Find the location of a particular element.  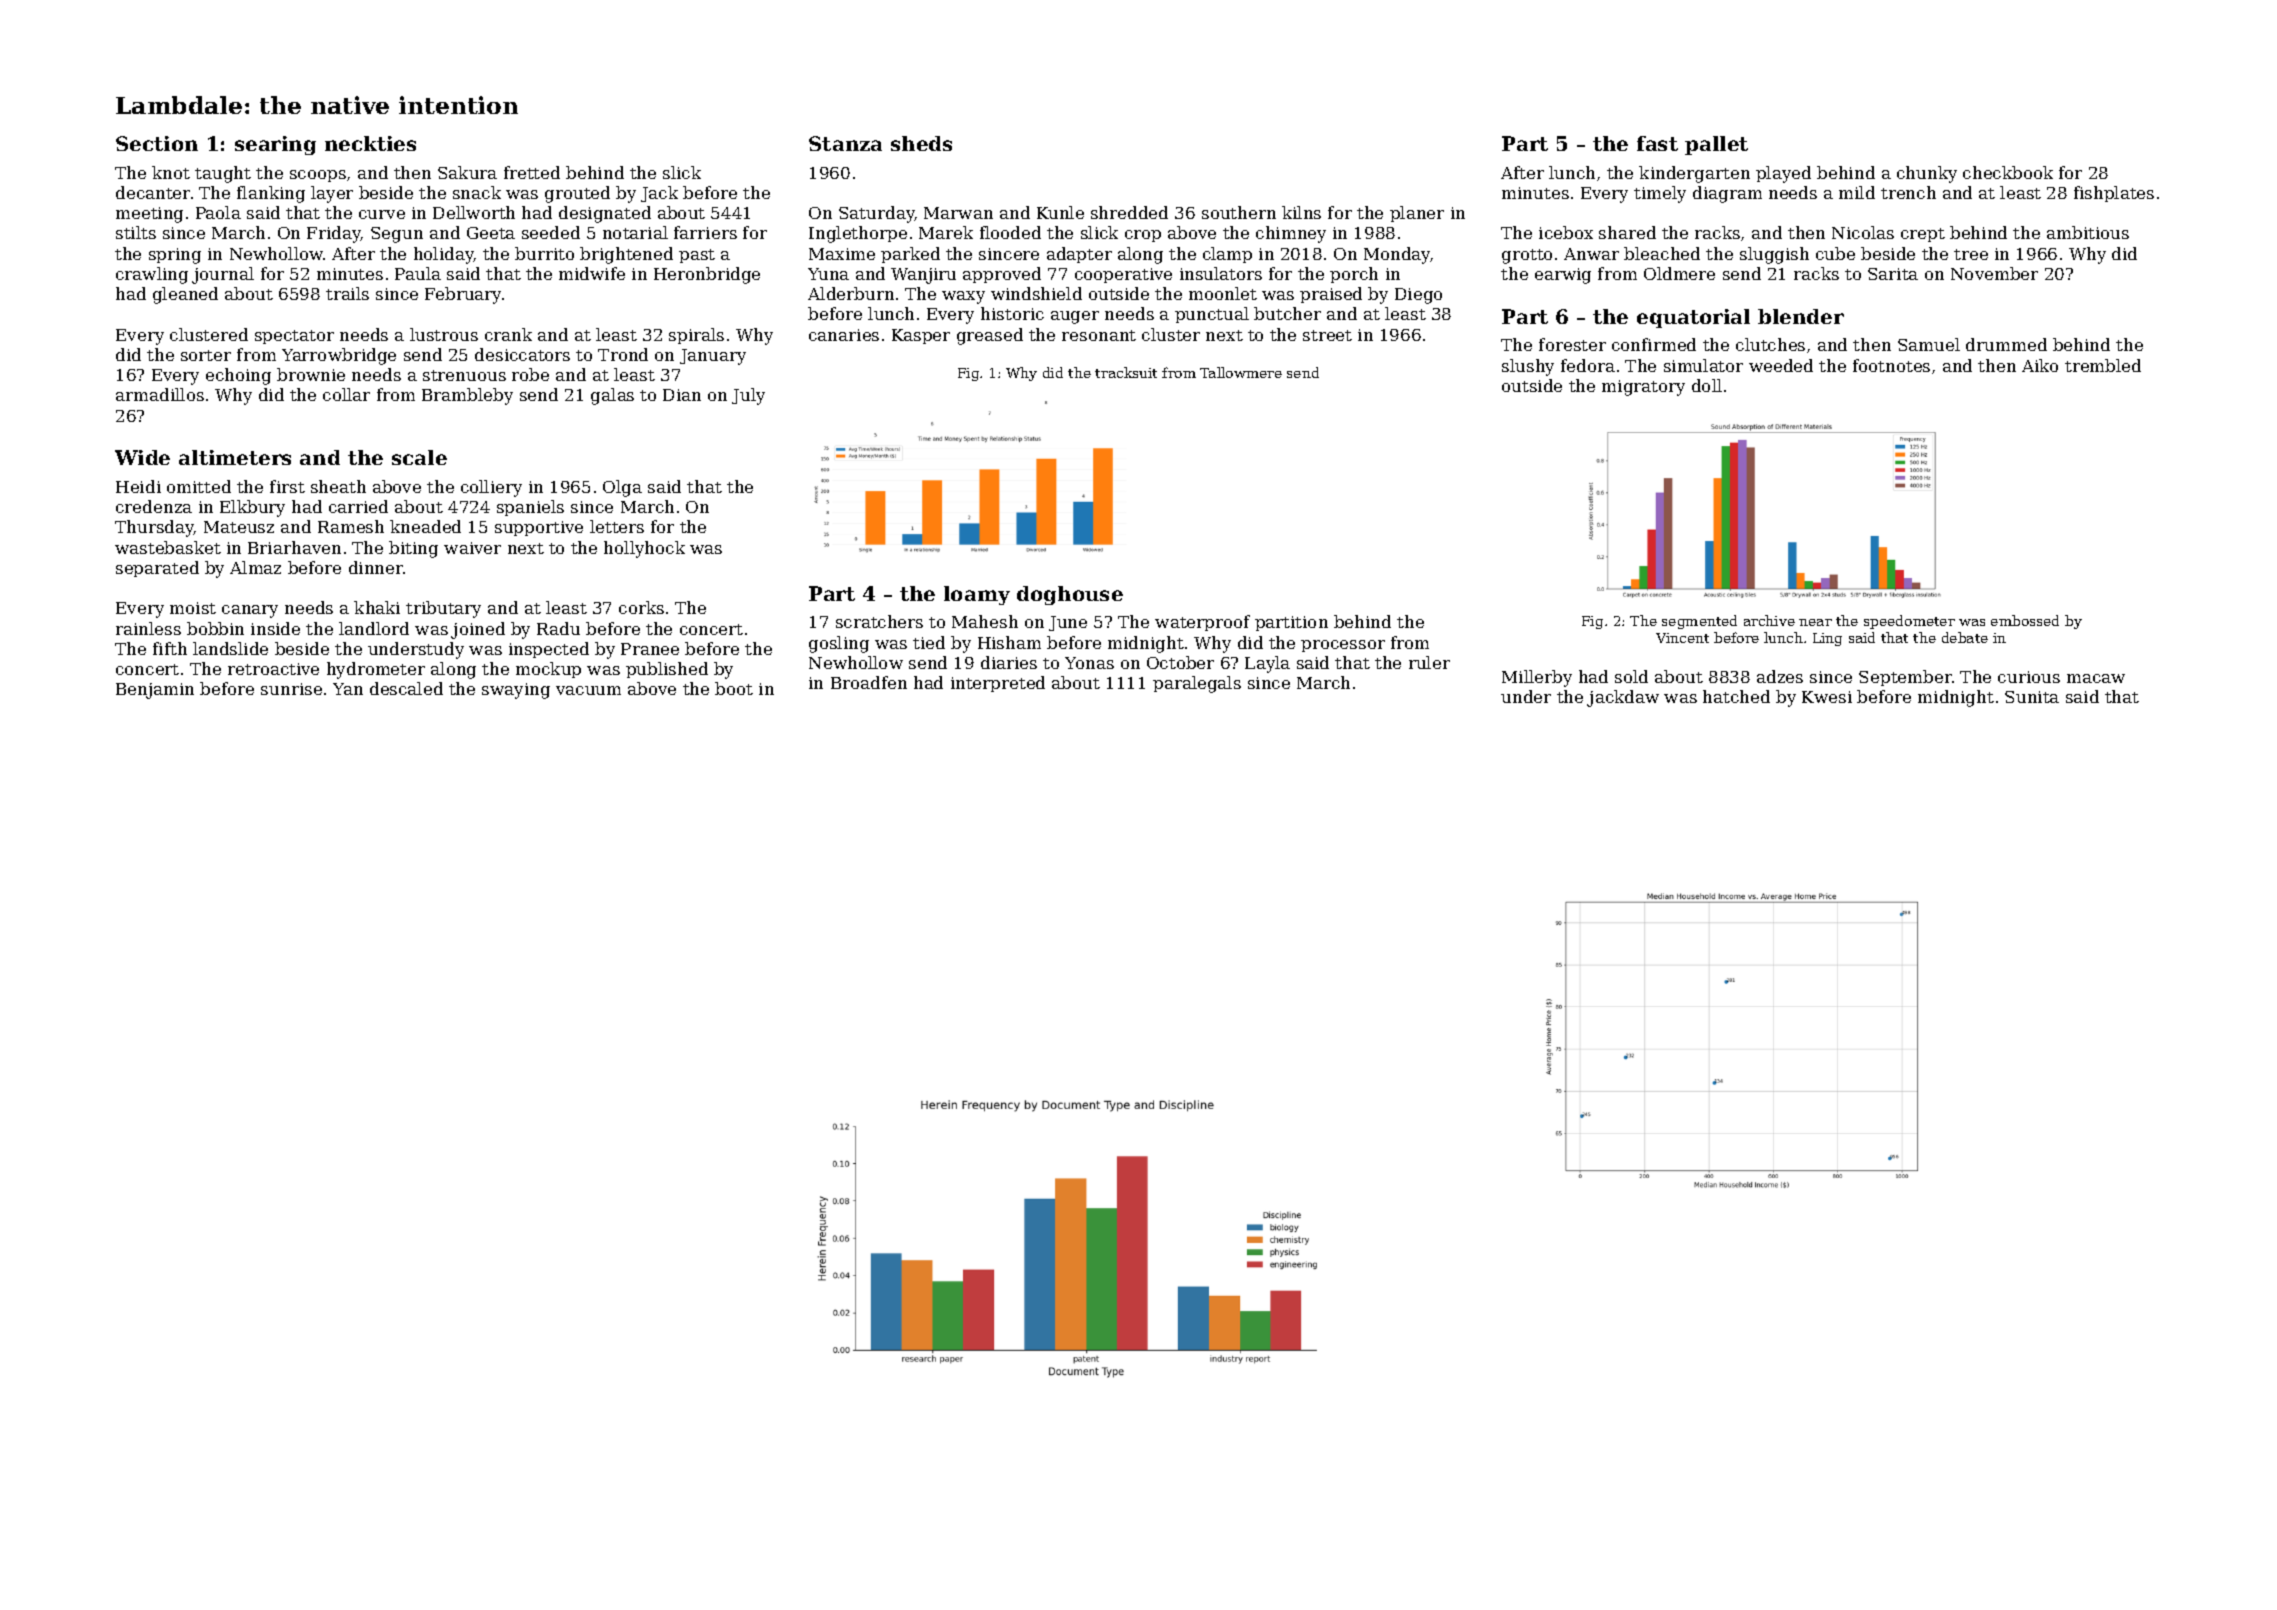

scoops is located at coordinates (318, 176).
